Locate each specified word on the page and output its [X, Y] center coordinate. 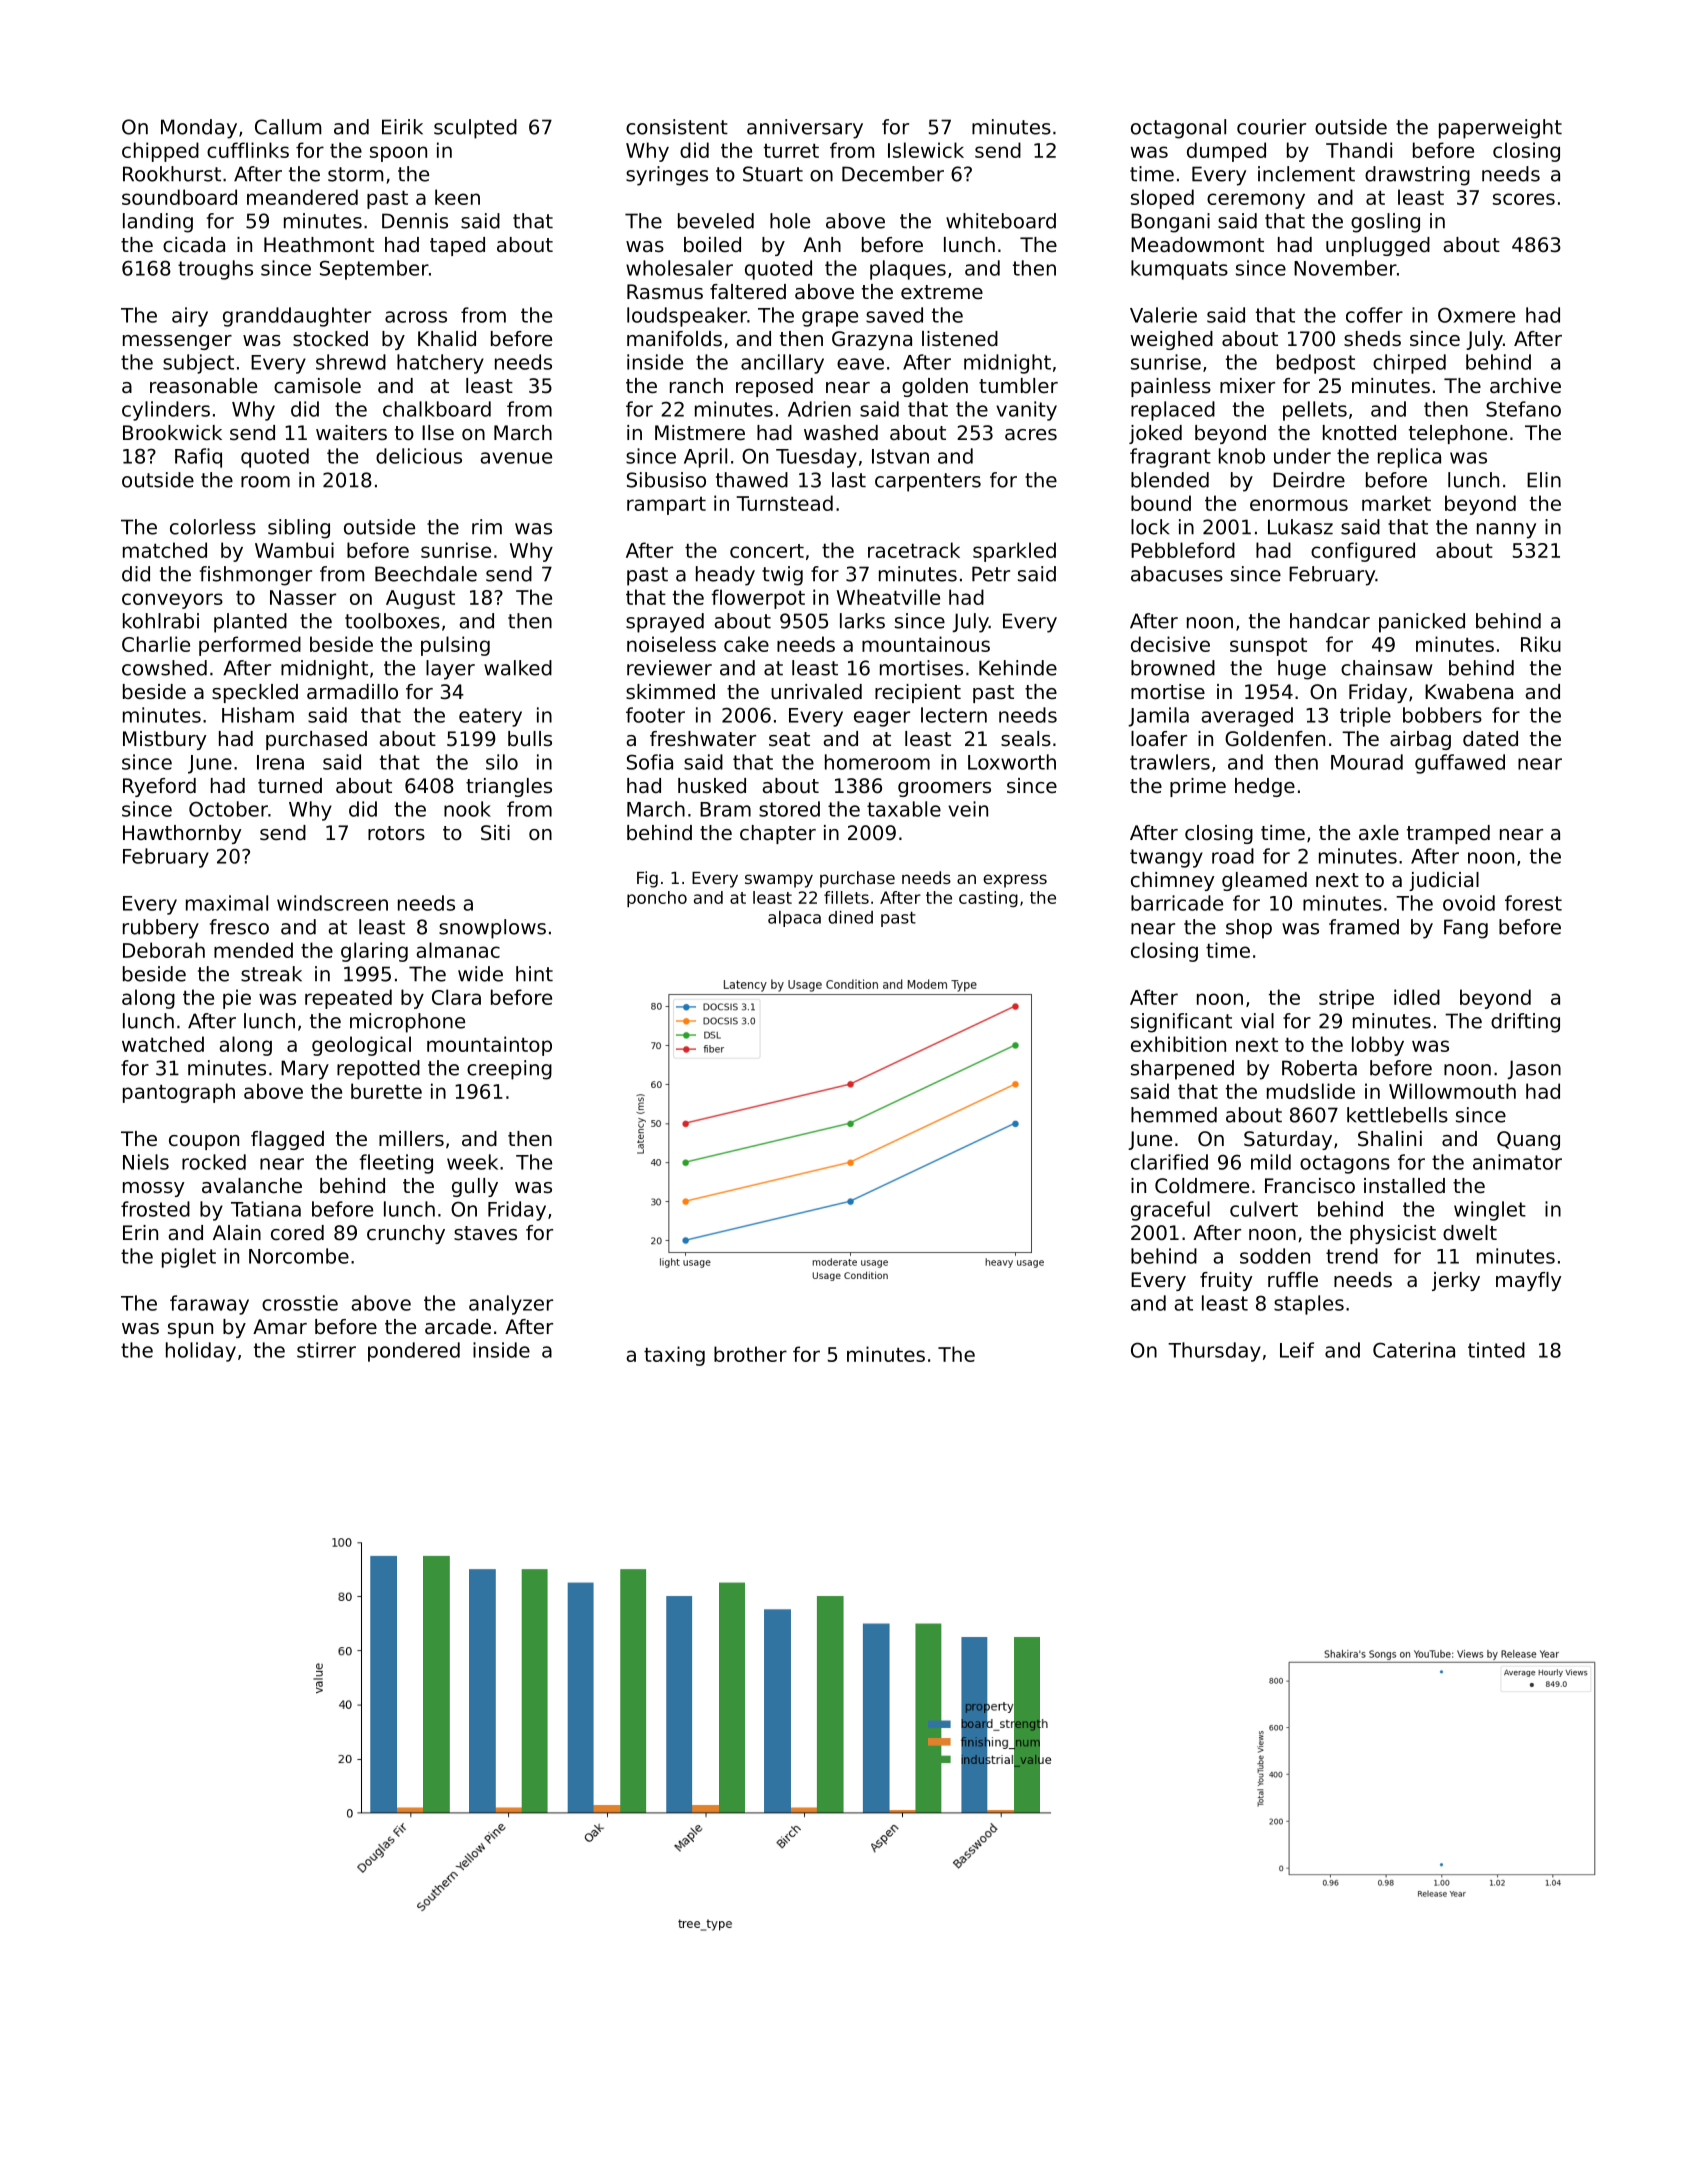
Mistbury [164, 740]
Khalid [447, 338]
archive [1525, 386]
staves [485, 1233]
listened [960, 339]
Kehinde [1018, 668]
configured [1363, 552]
